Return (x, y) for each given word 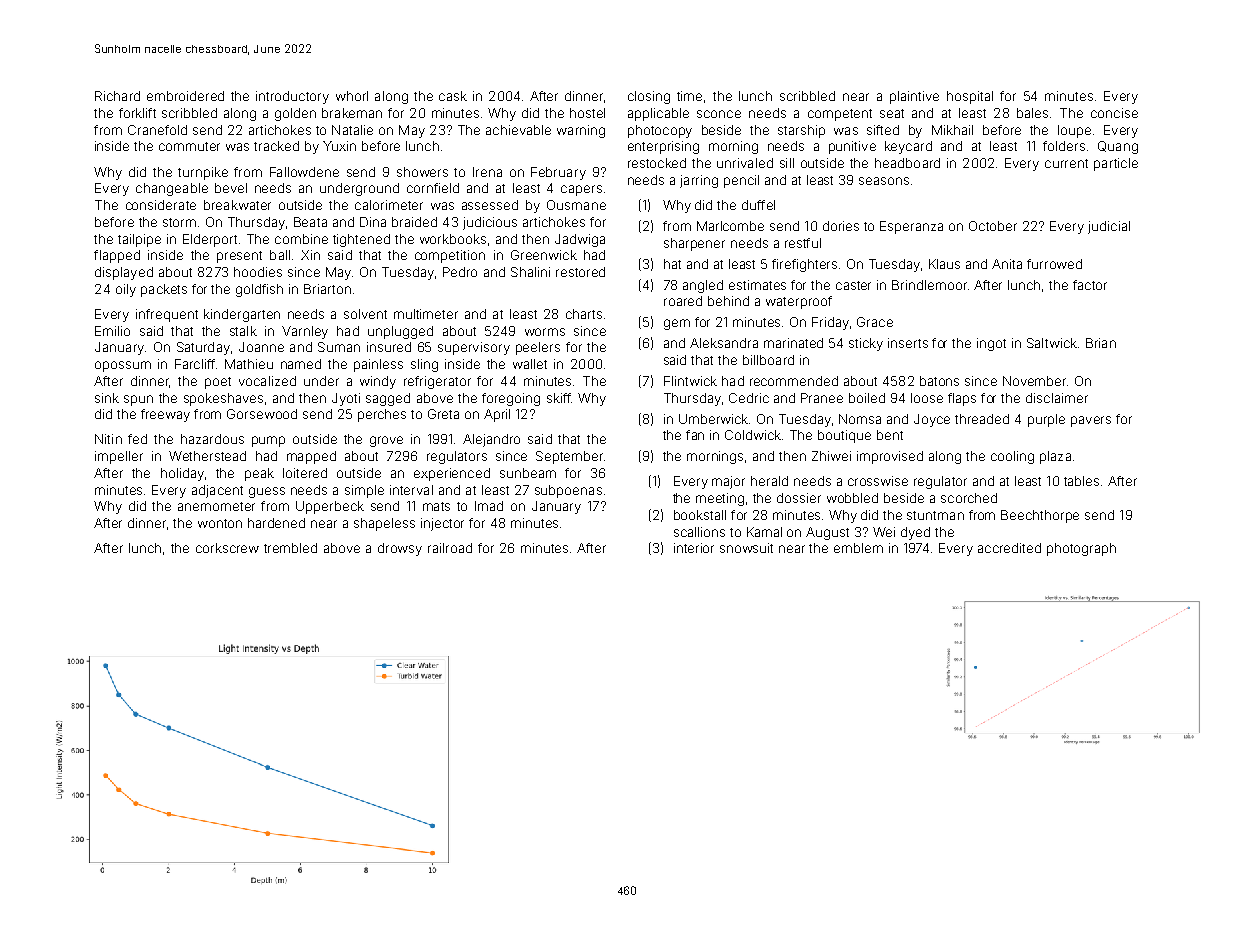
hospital (970, 97)
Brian (1101, 343)
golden (295, 114)
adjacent (217, 491)
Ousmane (576, 205)
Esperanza (911, 227)
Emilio (112, 331)
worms (545, 332)
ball (280, 255)
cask (453, 96)
